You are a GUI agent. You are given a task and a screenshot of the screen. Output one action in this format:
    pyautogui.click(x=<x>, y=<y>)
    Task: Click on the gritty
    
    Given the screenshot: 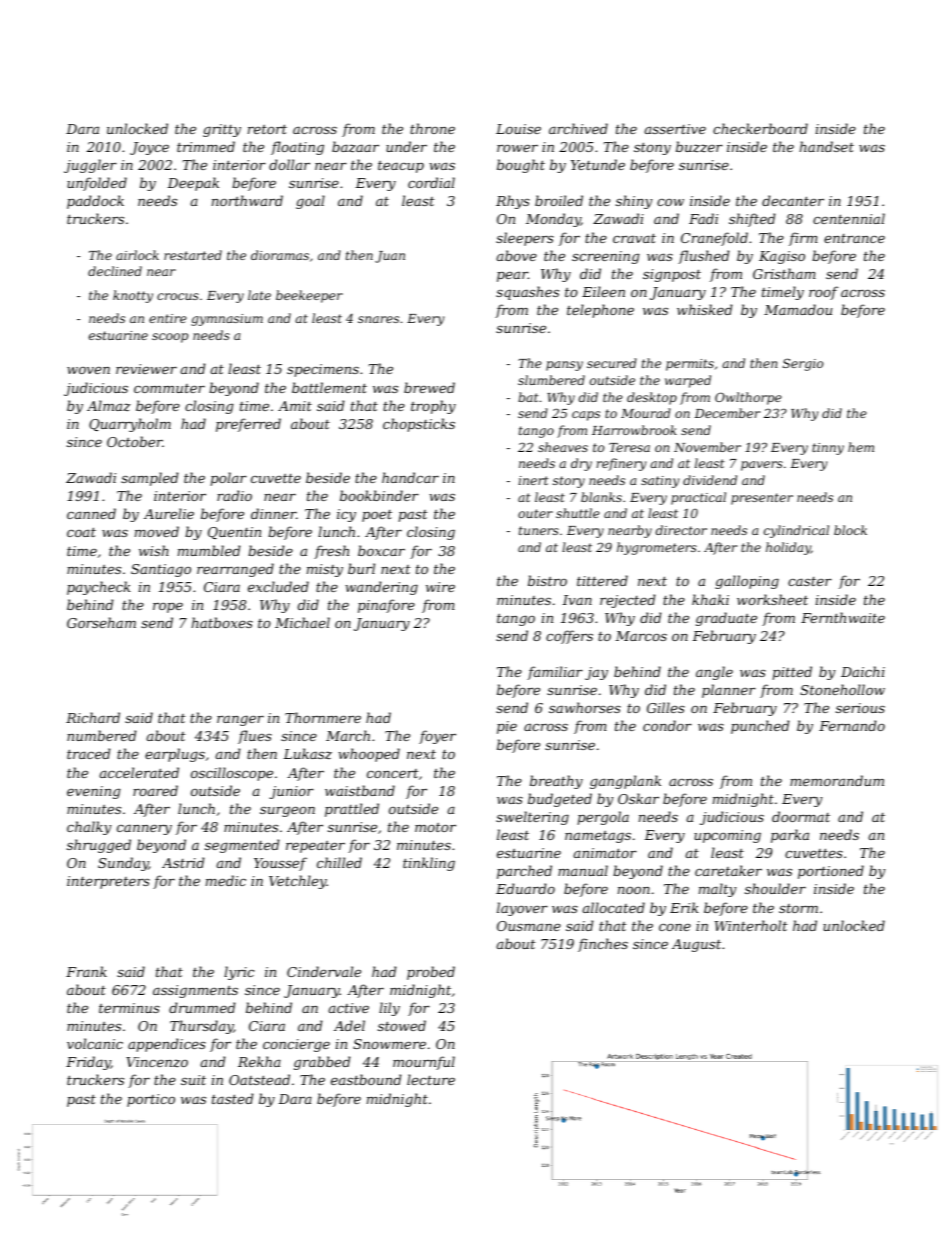 What is the action you would take?
    pyautogui.click(x=222, y=130)
